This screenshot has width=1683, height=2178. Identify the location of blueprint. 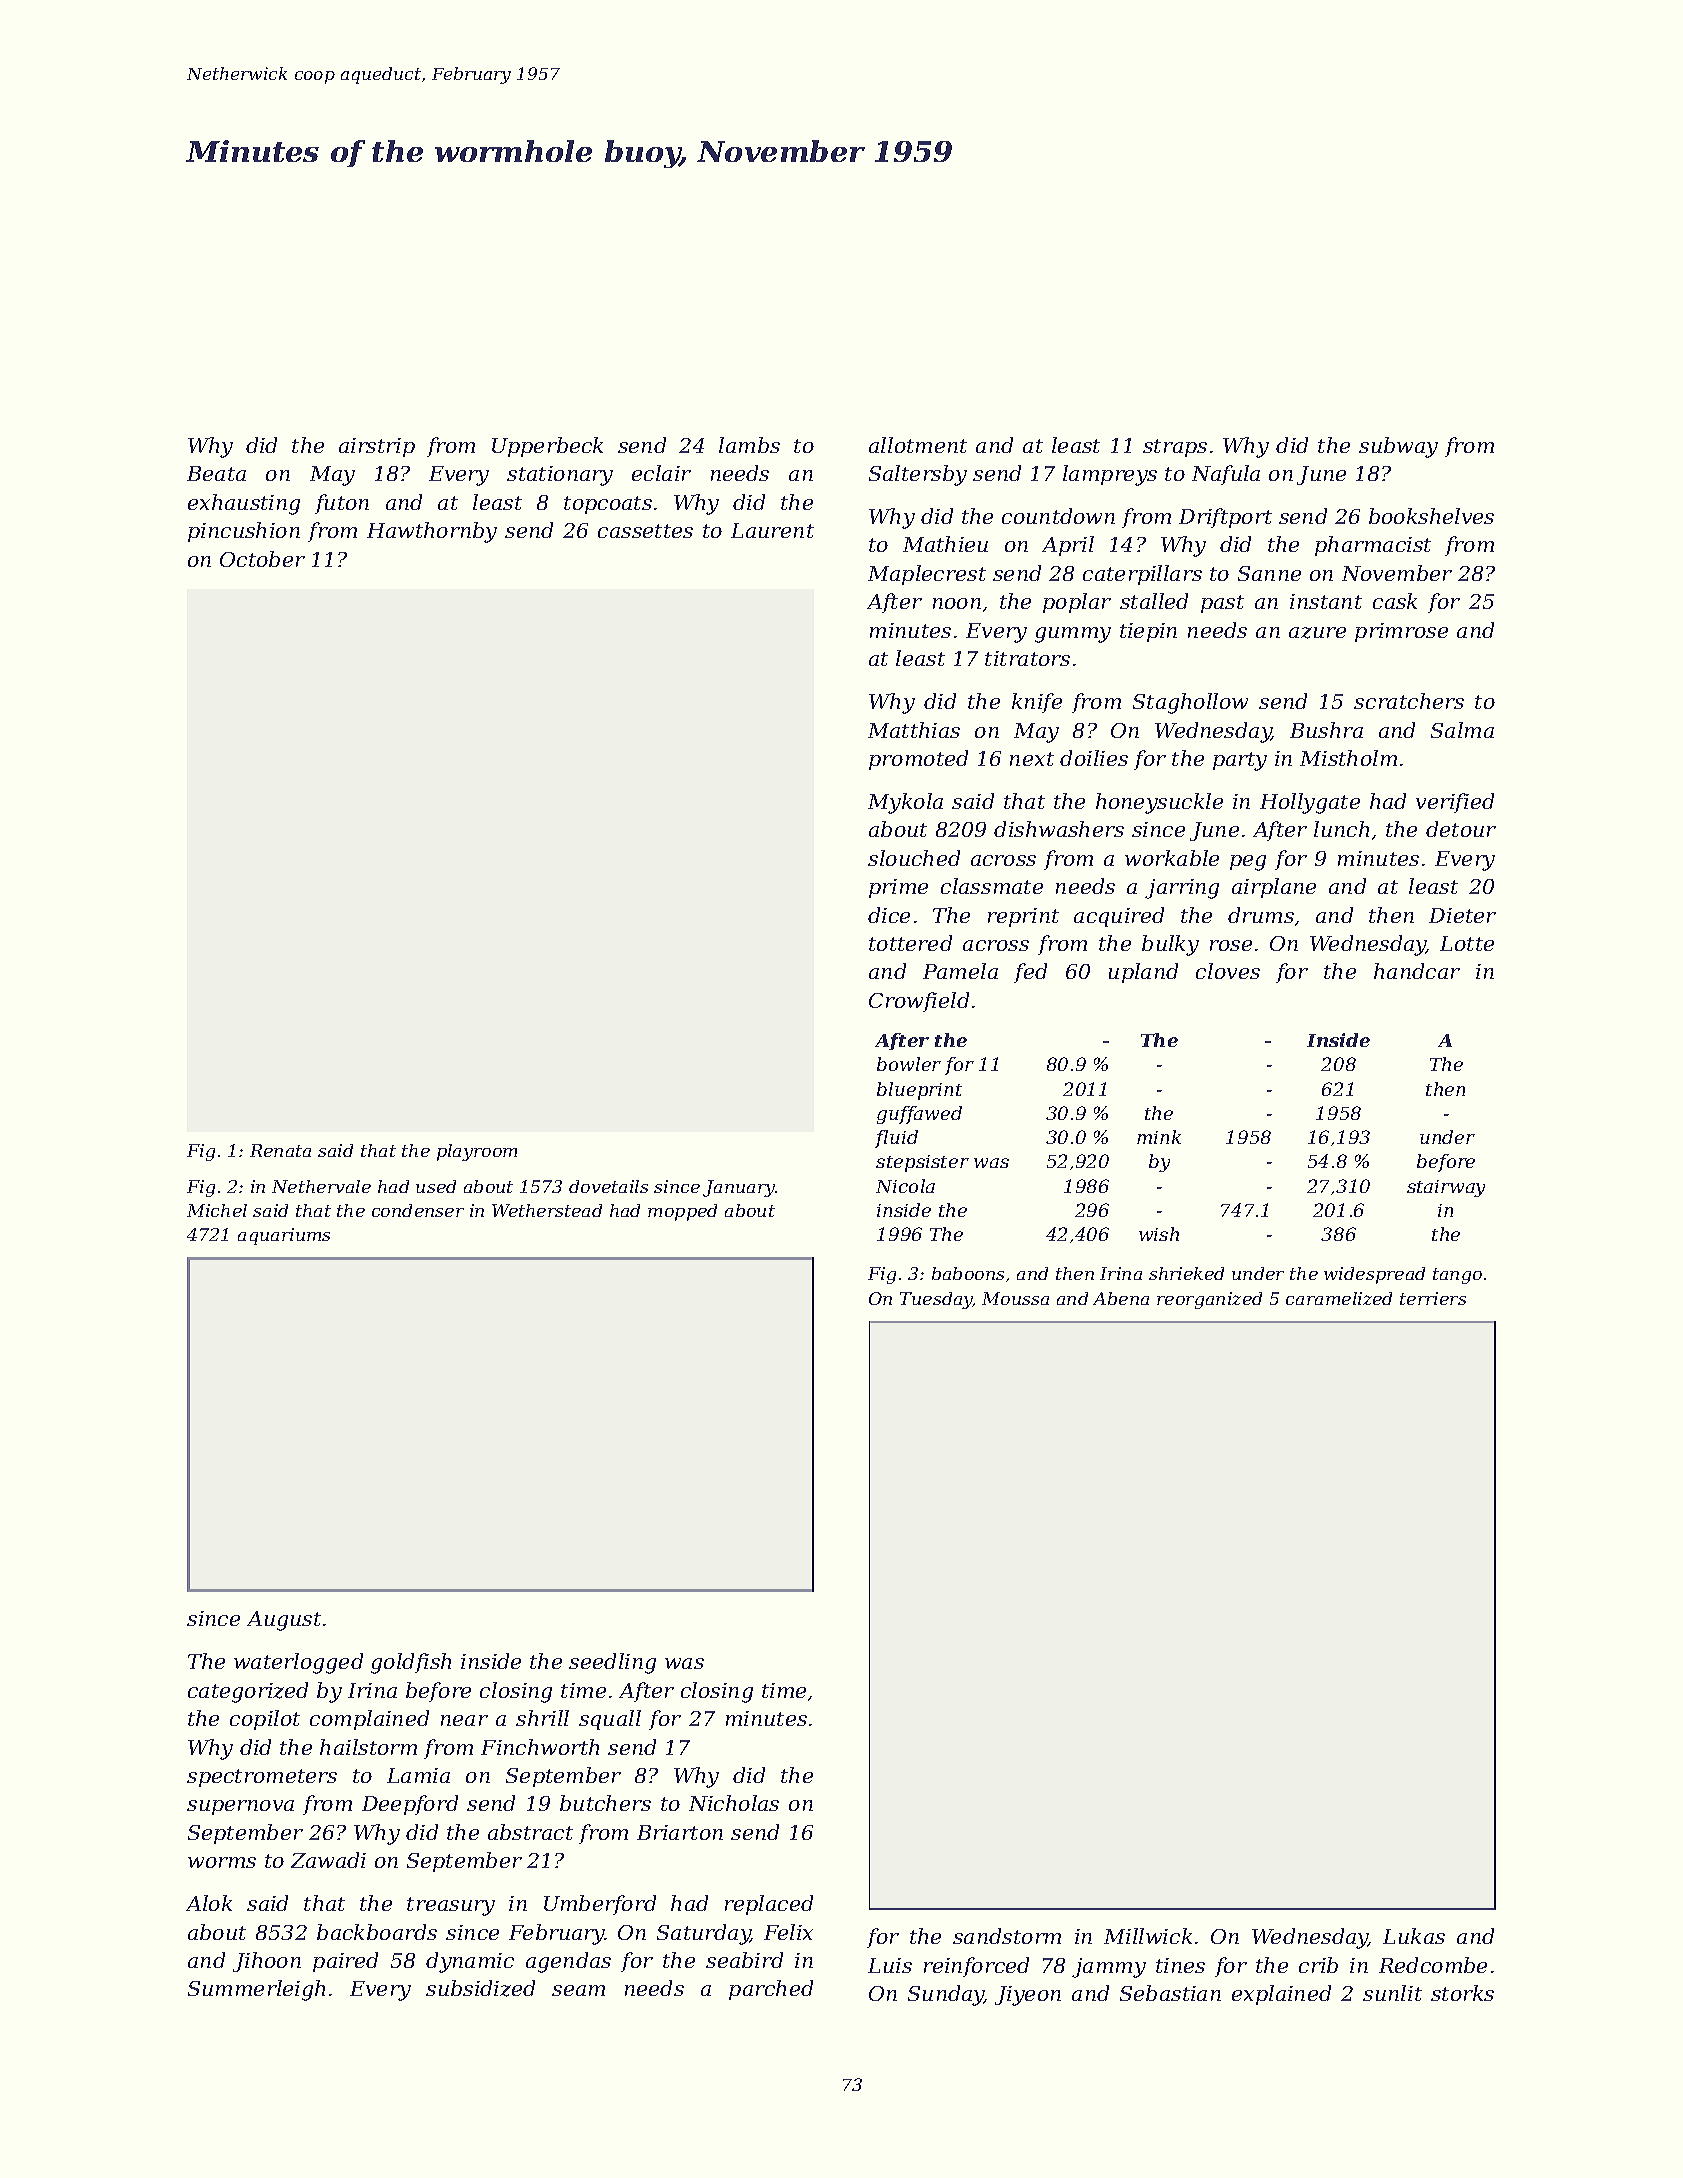
(919, 1091).
